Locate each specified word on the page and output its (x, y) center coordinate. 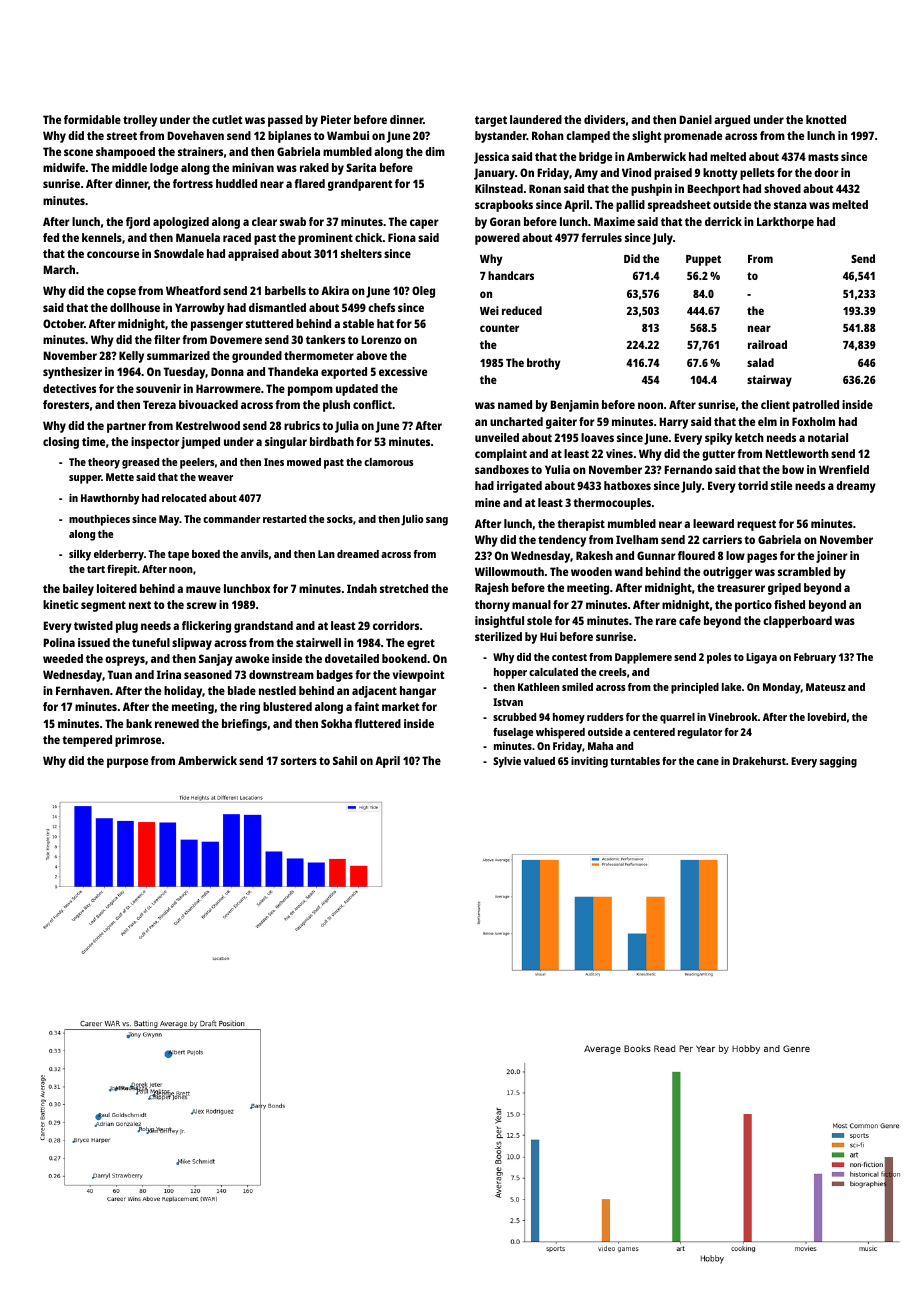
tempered (87, 741)
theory (104, 463)
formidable (92, 119)
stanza (790, 205)
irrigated (519, 487)
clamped (588, 137)
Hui (548, 636)
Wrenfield (844, 469)
